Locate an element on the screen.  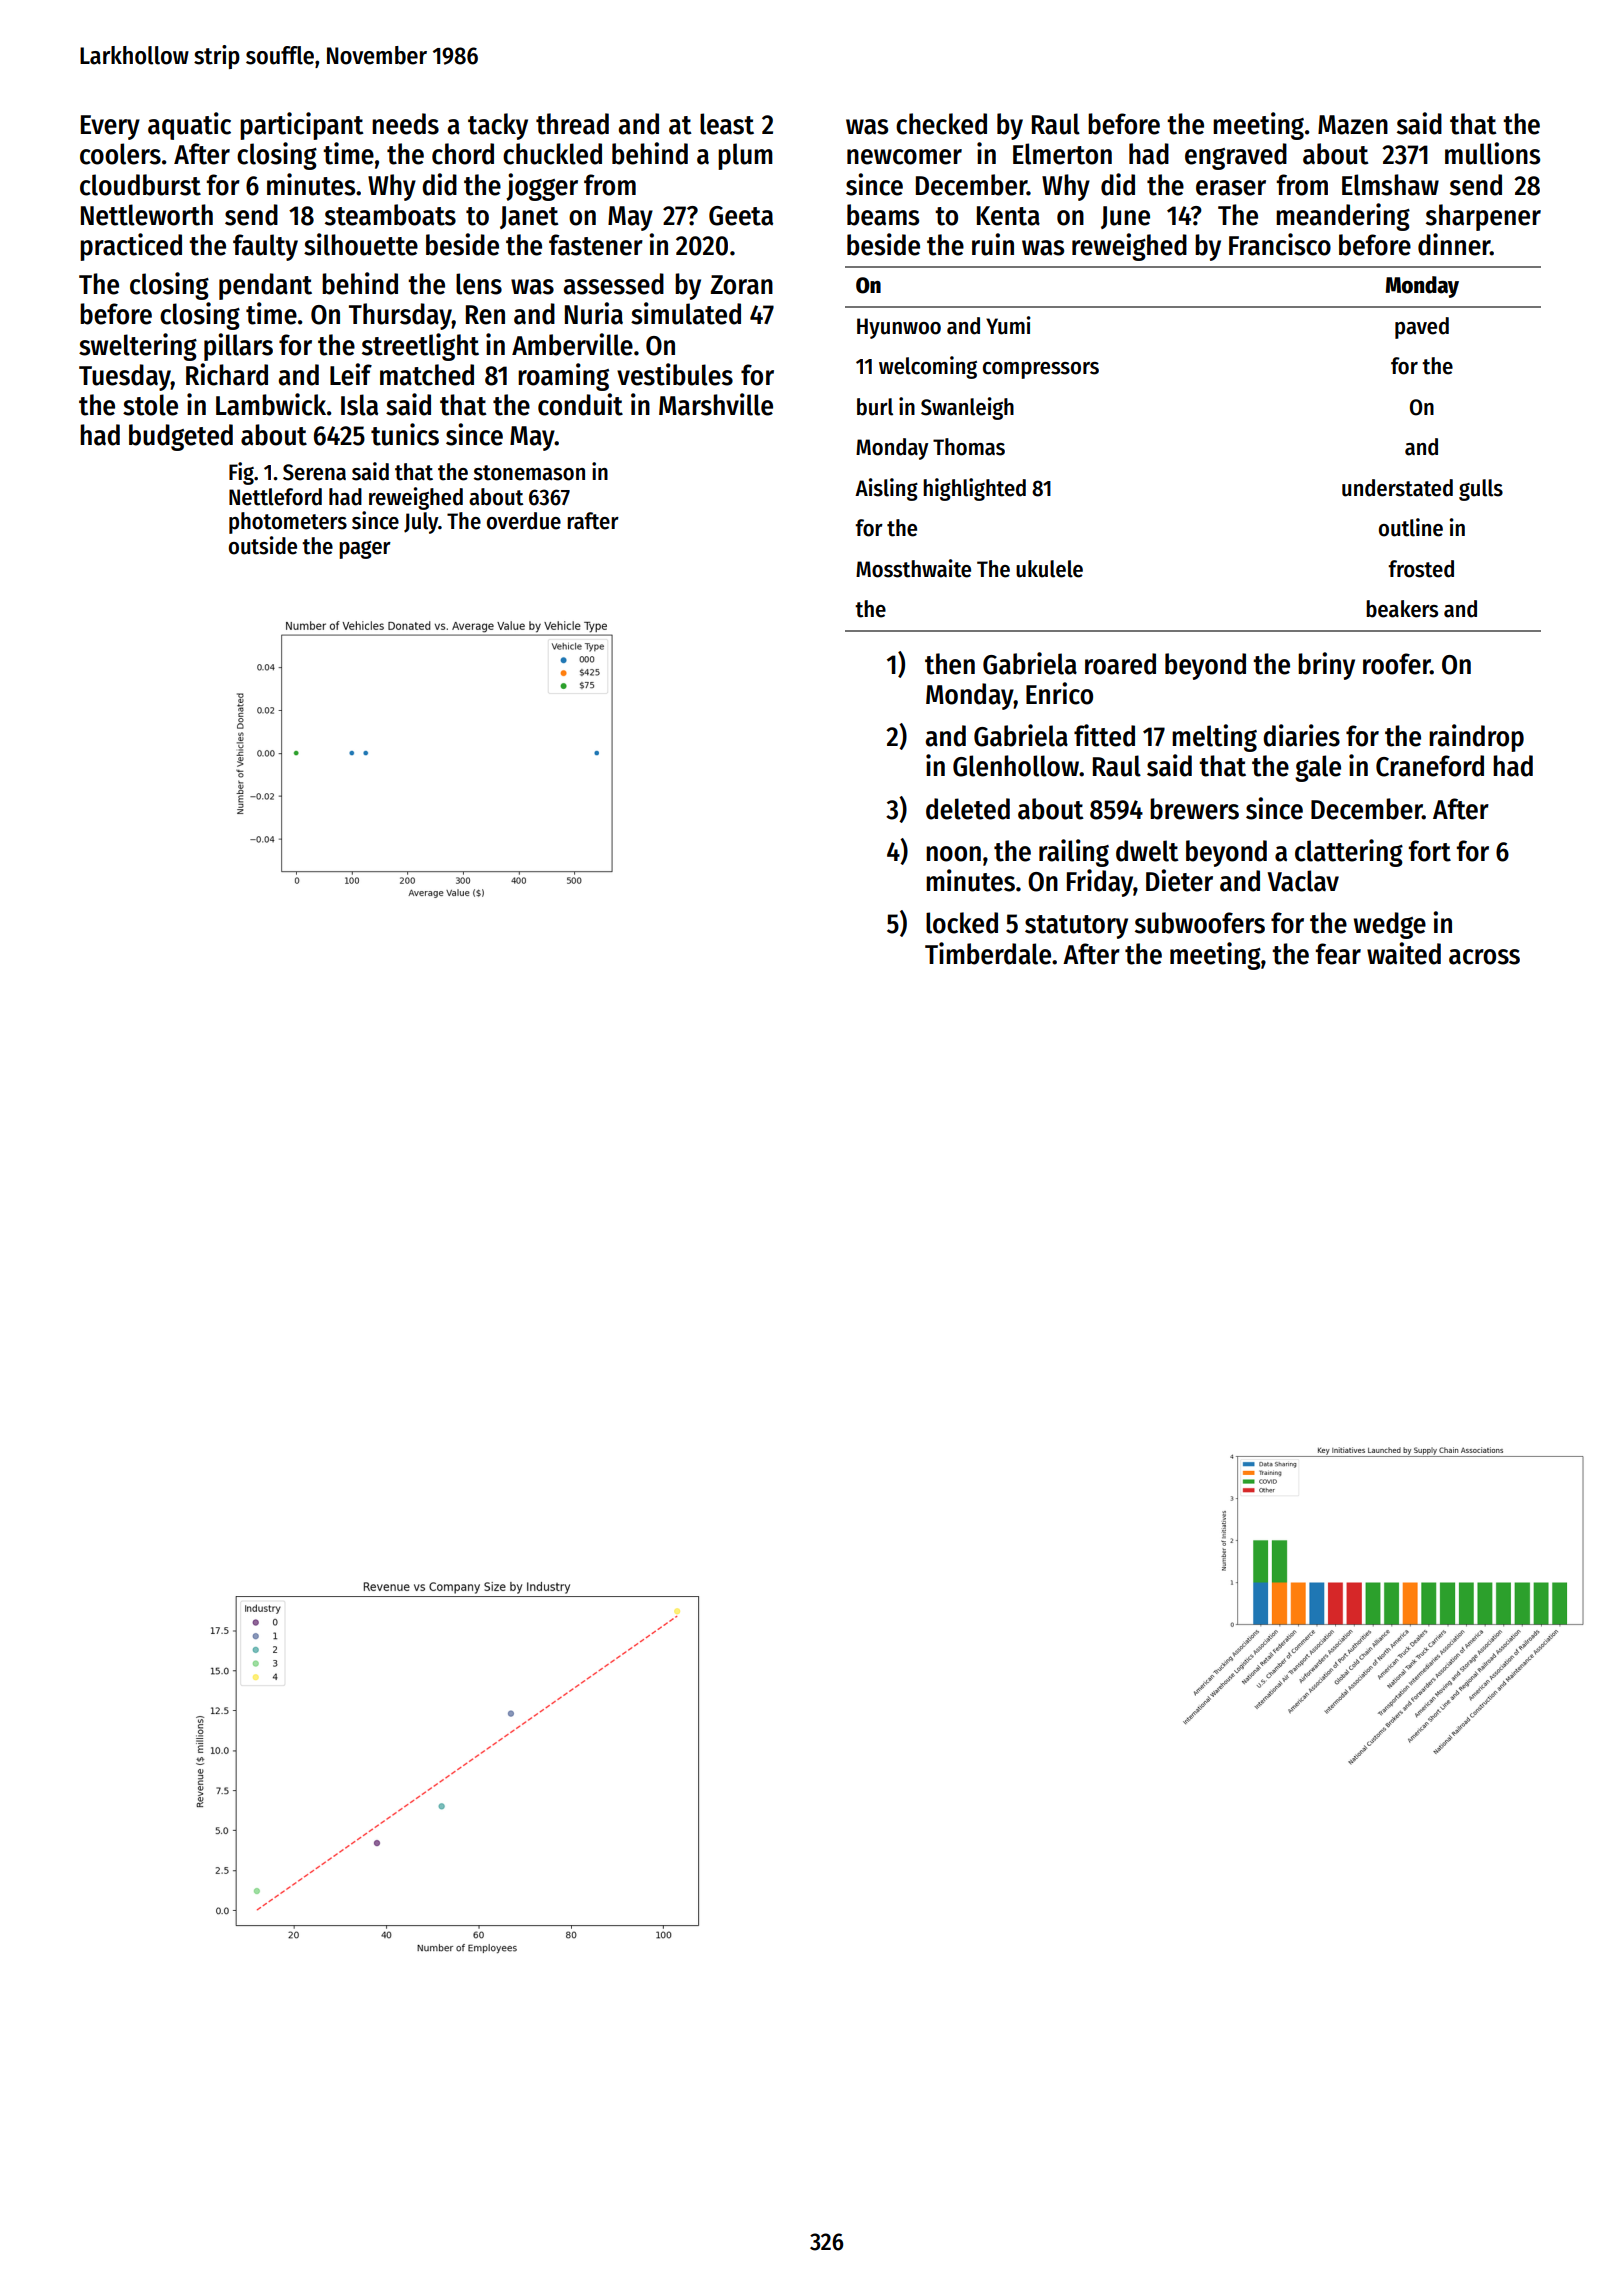
fear is located at coordinates (1338, 954).
